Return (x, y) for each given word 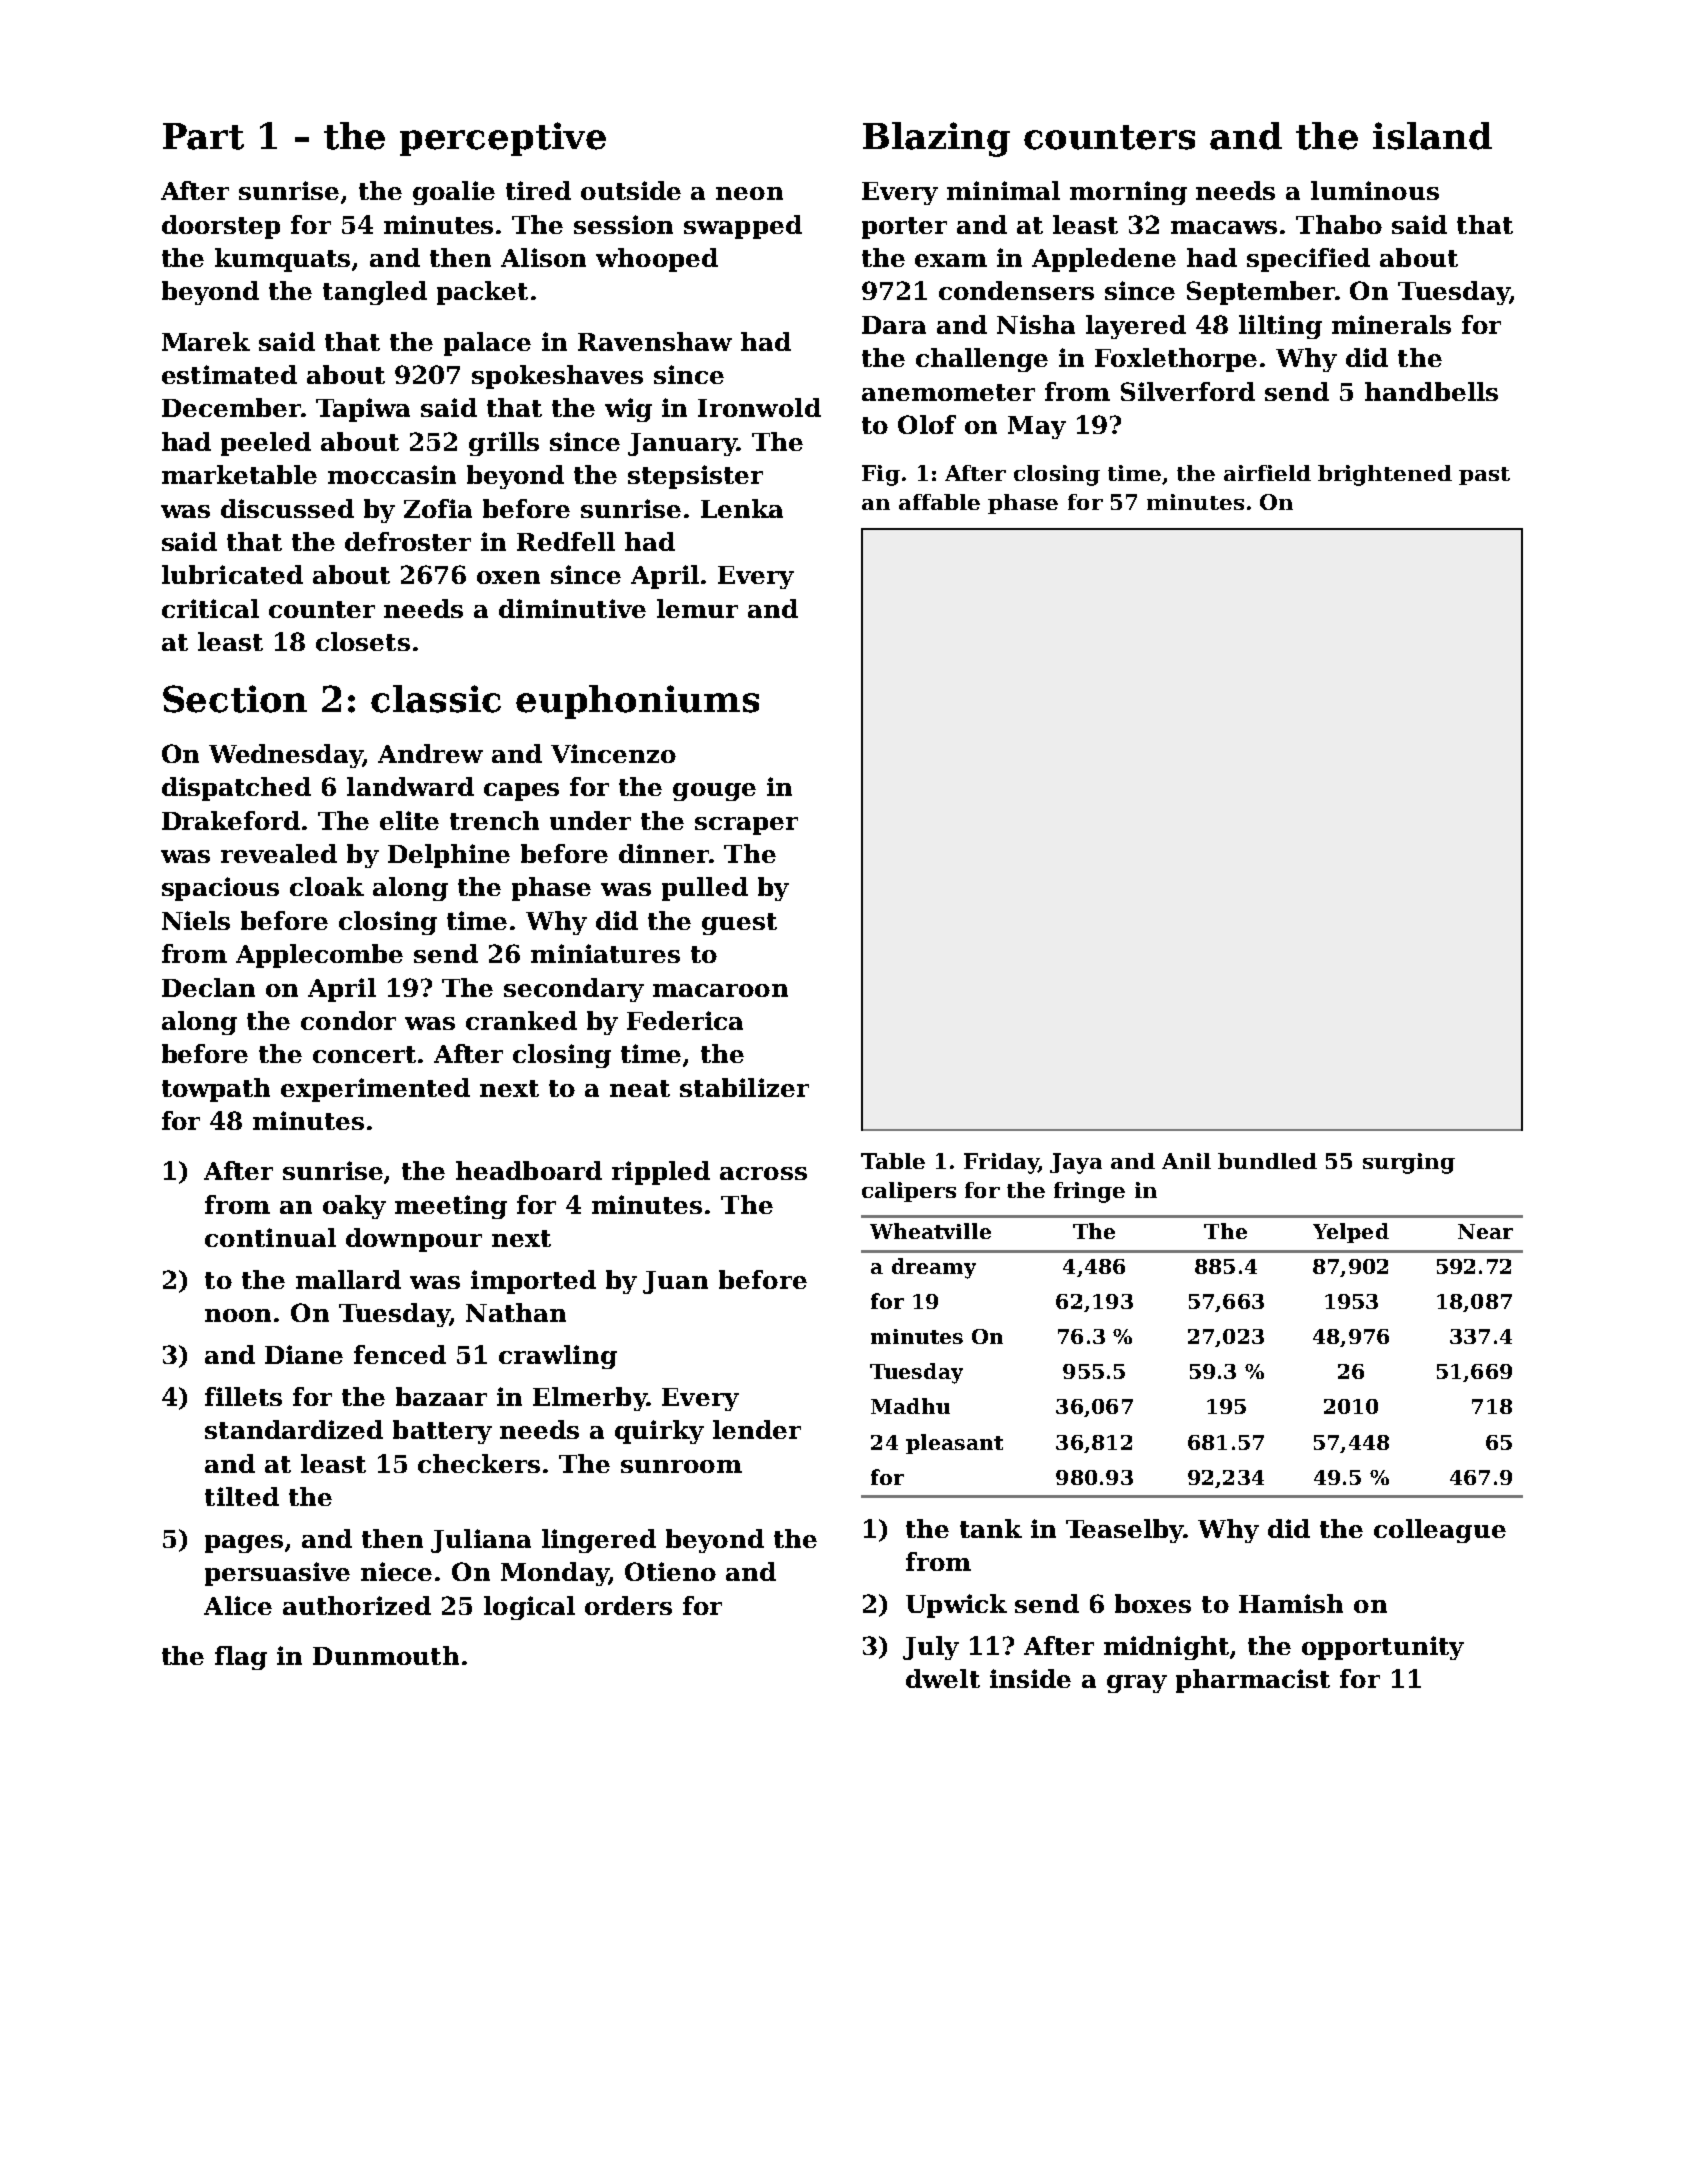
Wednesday (285, 756)
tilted (242, 1496)
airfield (1267, 473)
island (1432, 136)
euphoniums (637, 702)
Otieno (670, 1571)
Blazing (936, 139)
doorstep (221, 227)
